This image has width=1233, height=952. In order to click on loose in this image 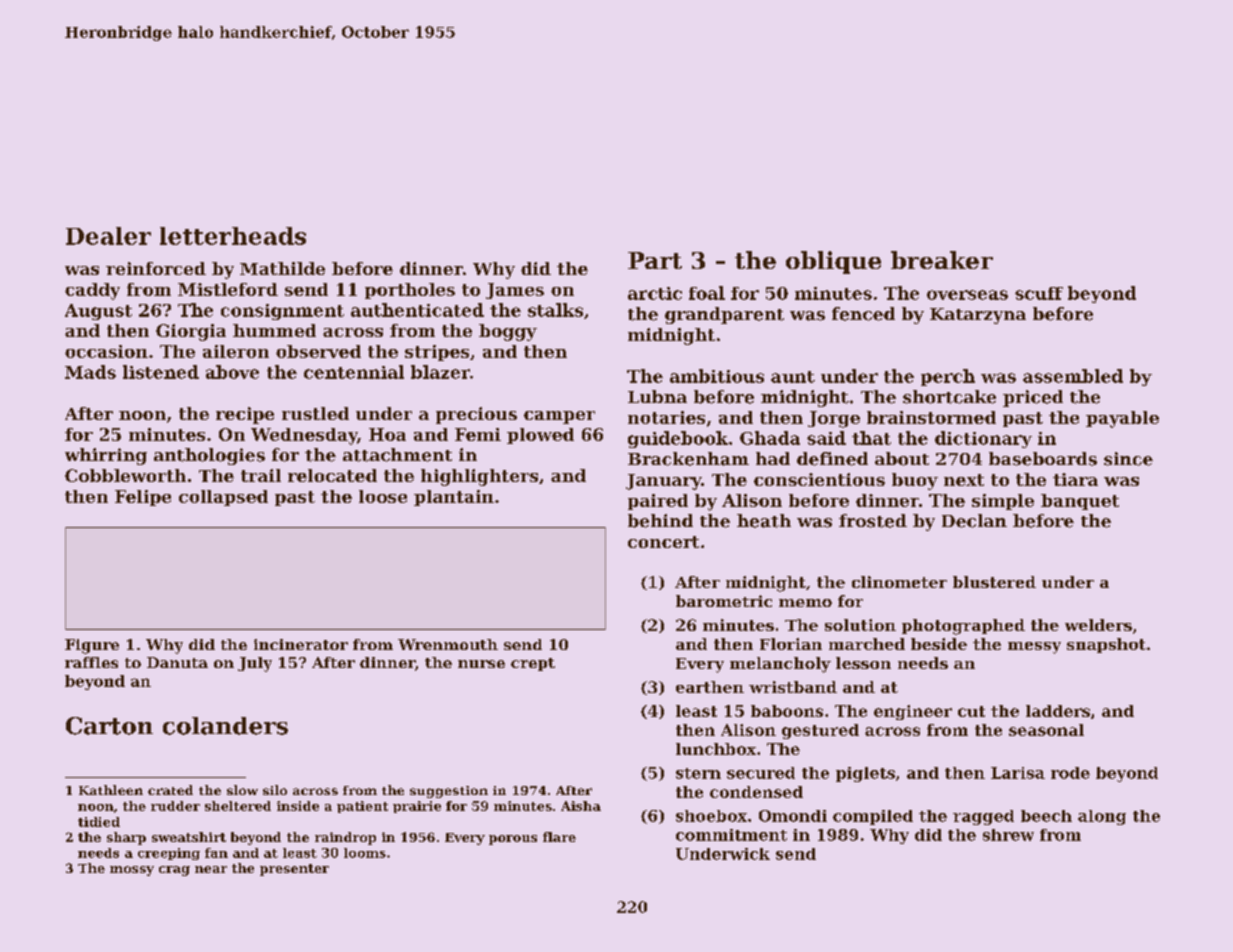, I will do `click(383, 496)`.
